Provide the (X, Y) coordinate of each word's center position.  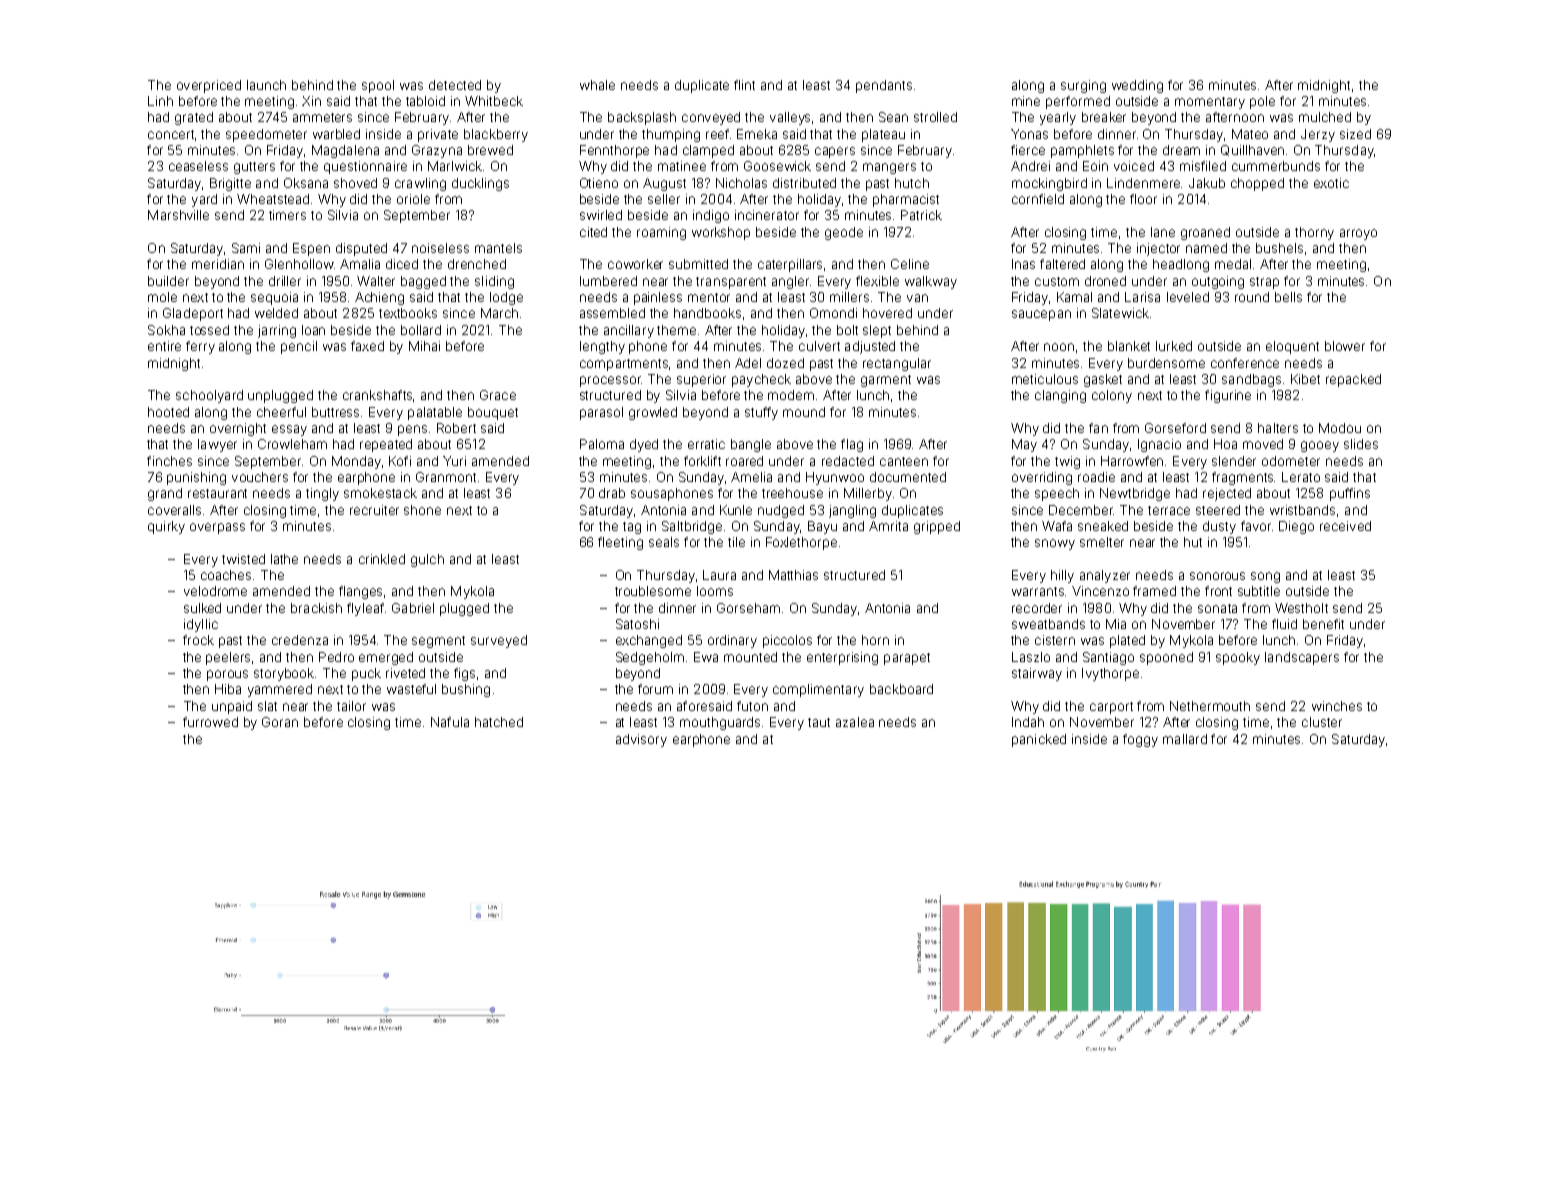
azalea (855, 722)
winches (1337, 706)
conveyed (711, 118)
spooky (1238, 658)
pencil (299, 347)
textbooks (408, 313)
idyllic (201, 625)
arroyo (1358, 234)
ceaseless (198, 166)
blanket (1129, 346)
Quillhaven (1252, 150)
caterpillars (790, 265)
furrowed (210, 722)
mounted (750, 657)
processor (610, 381)
